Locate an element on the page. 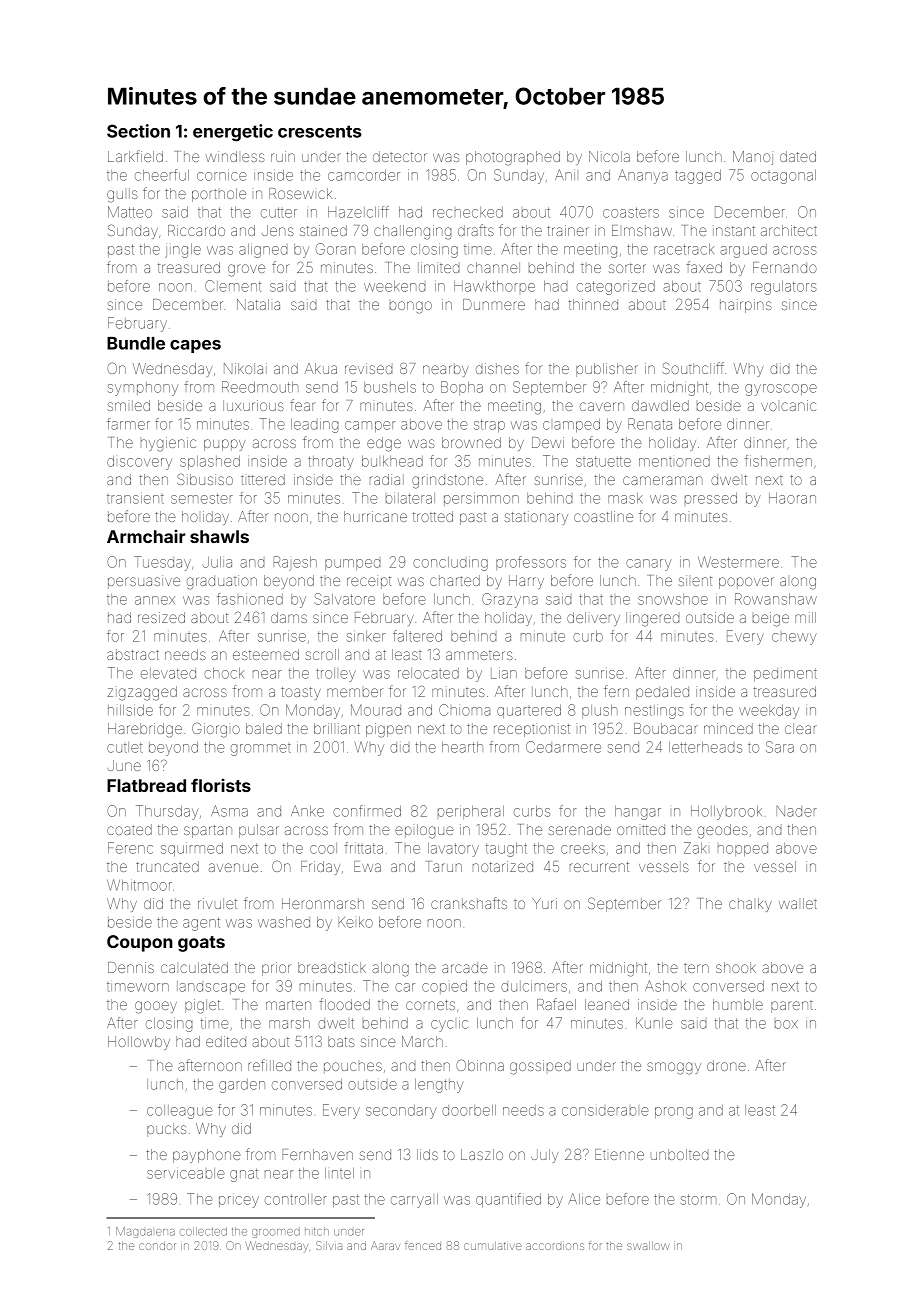  charted is located at coordinates (455, 580).
